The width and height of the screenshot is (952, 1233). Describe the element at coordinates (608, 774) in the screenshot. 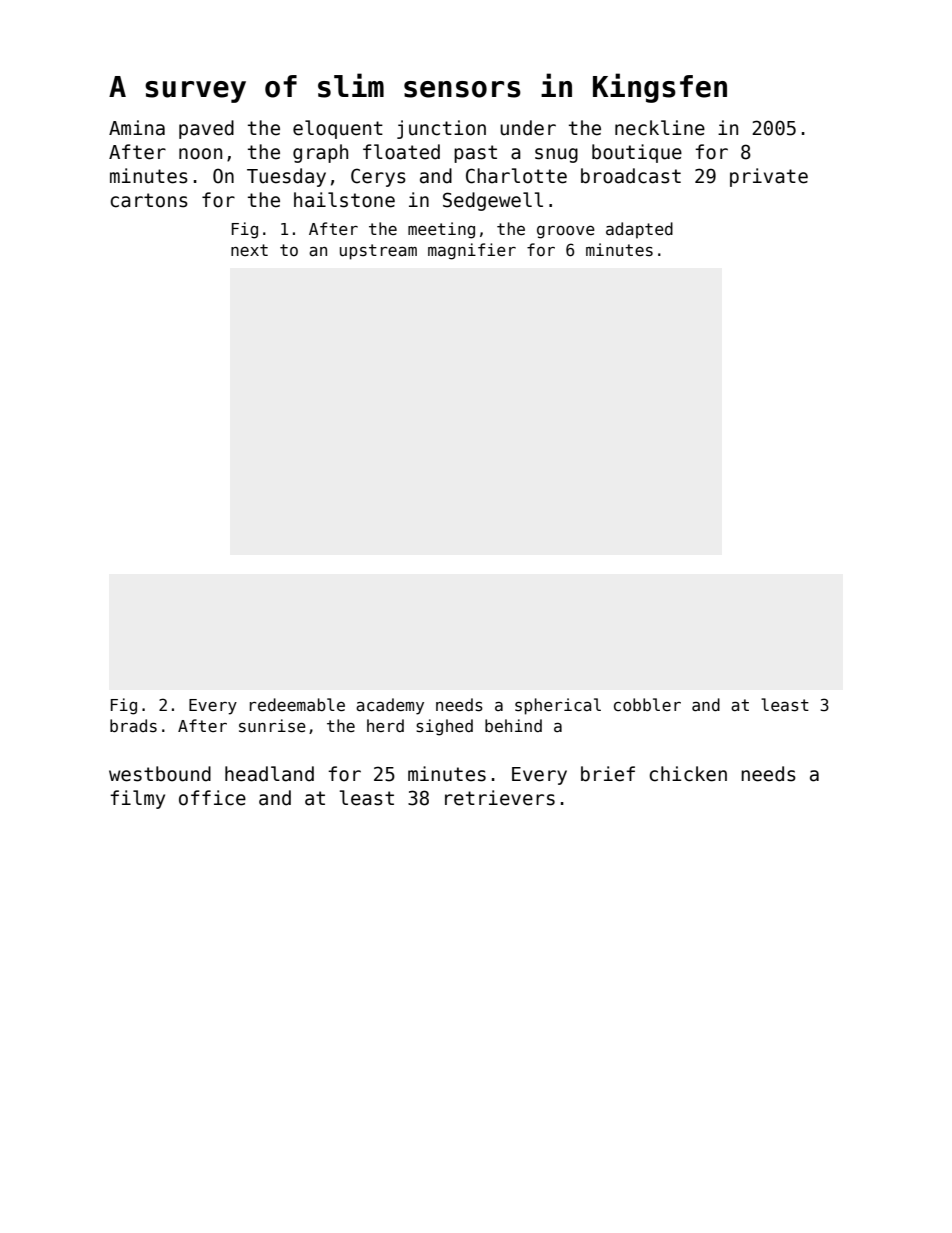

I see `brief` at that location.
